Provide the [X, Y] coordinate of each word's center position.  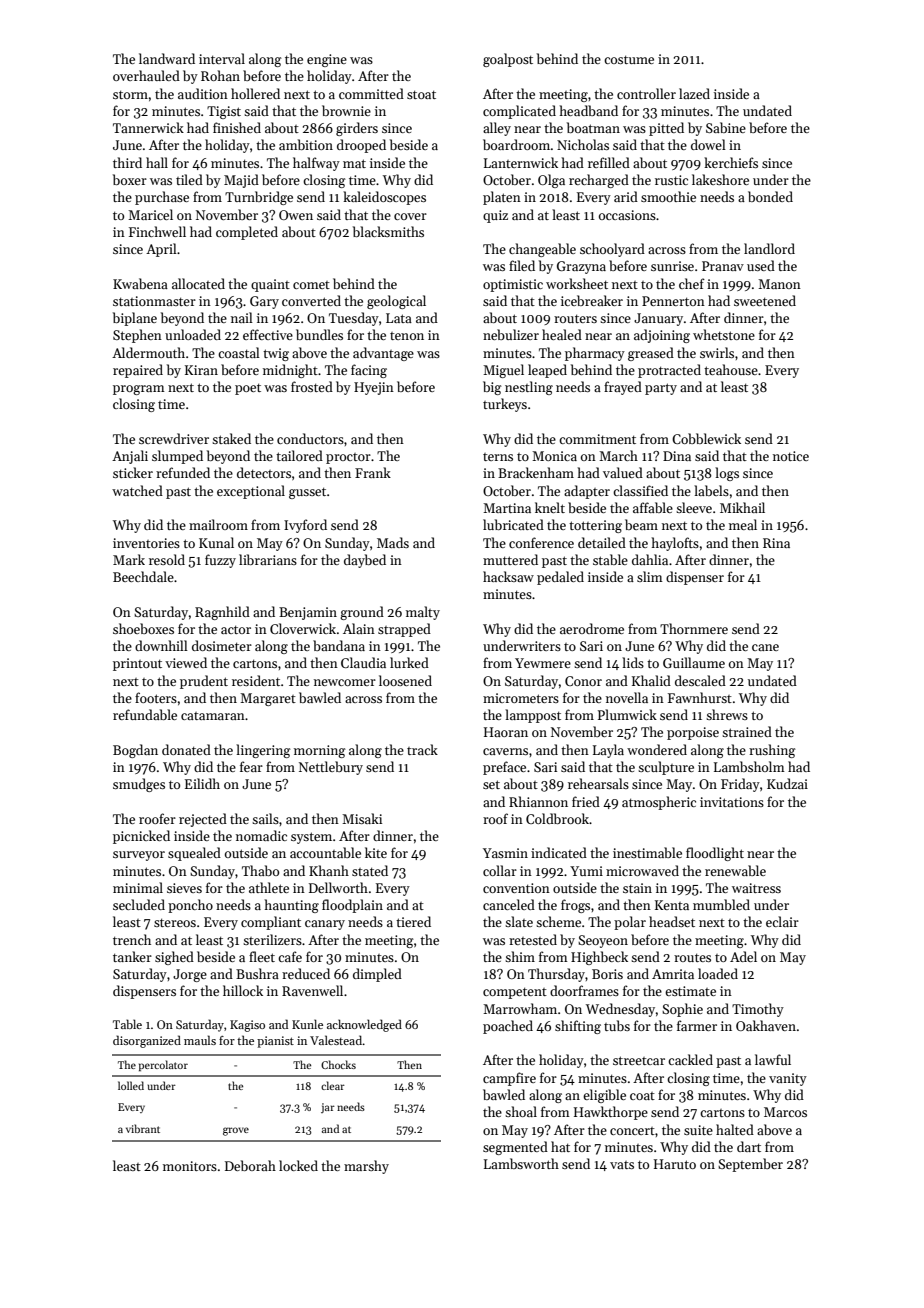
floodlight [715, 854]
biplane [135, 319]
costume [629, 59]
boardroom [517, 144]
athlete [269, 887]
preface [504, 768]
